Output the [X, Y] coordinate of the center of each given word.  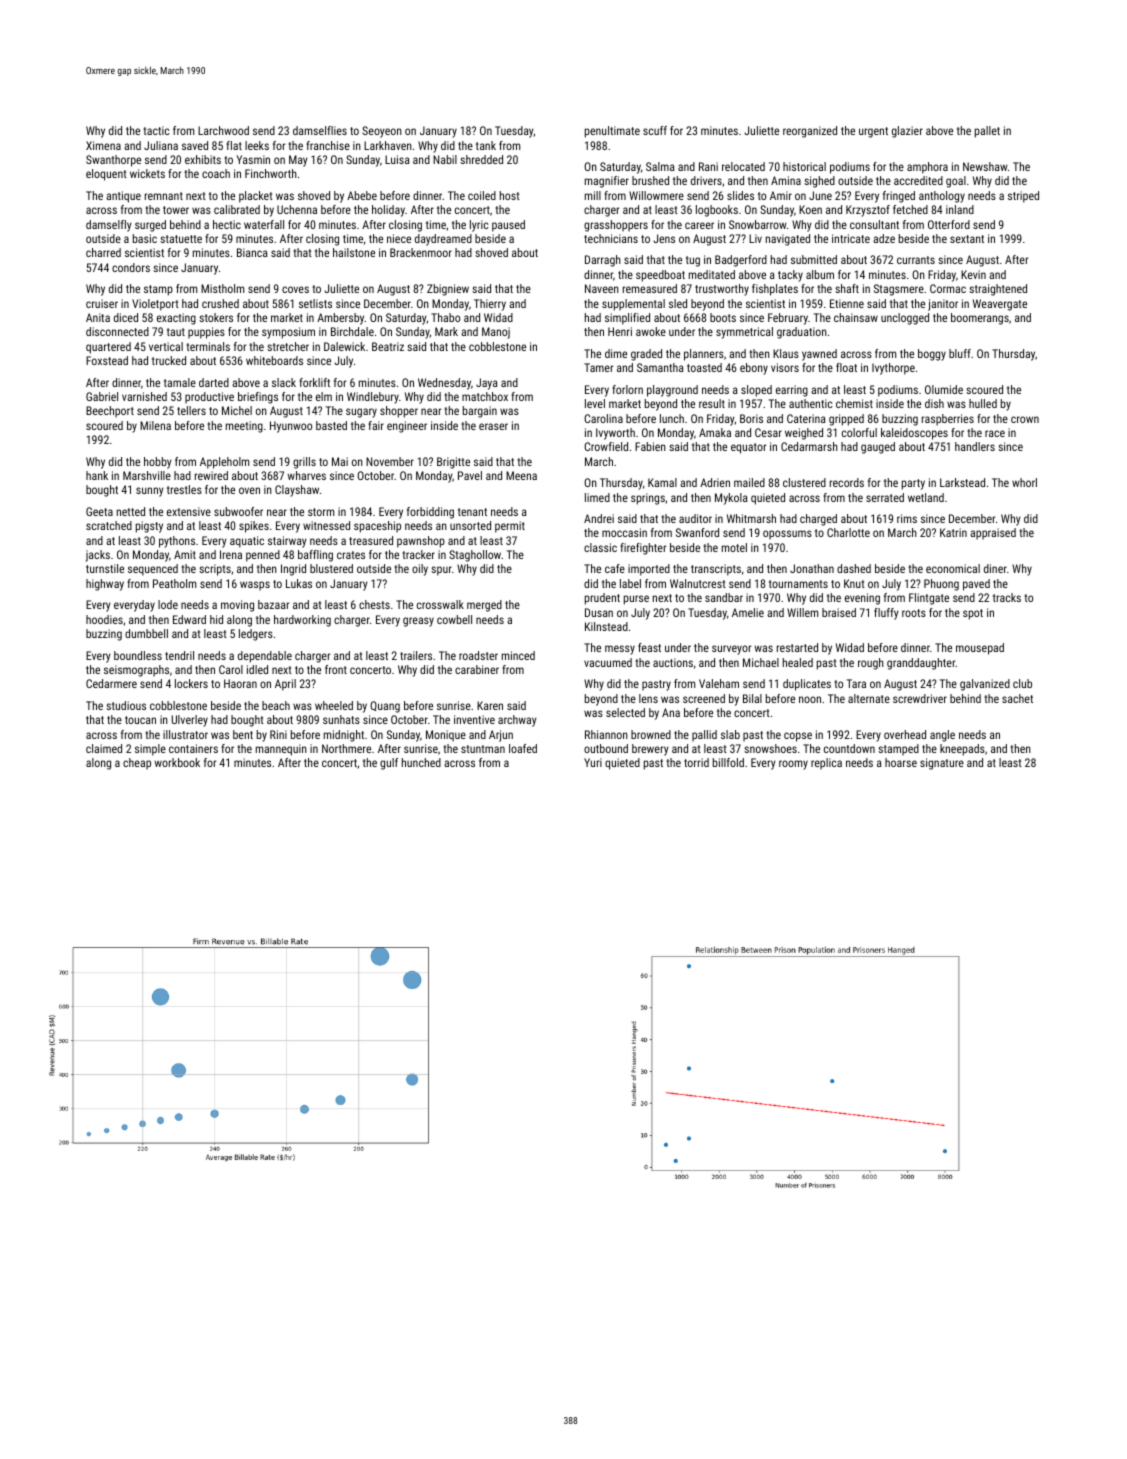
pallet [987, 132]
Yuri [593, 762]
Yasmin [253, 159]
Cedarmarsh [809, 446]
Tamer [598, 367]
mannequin [281, 750]
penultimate [612, 132]
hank [97, 475]
